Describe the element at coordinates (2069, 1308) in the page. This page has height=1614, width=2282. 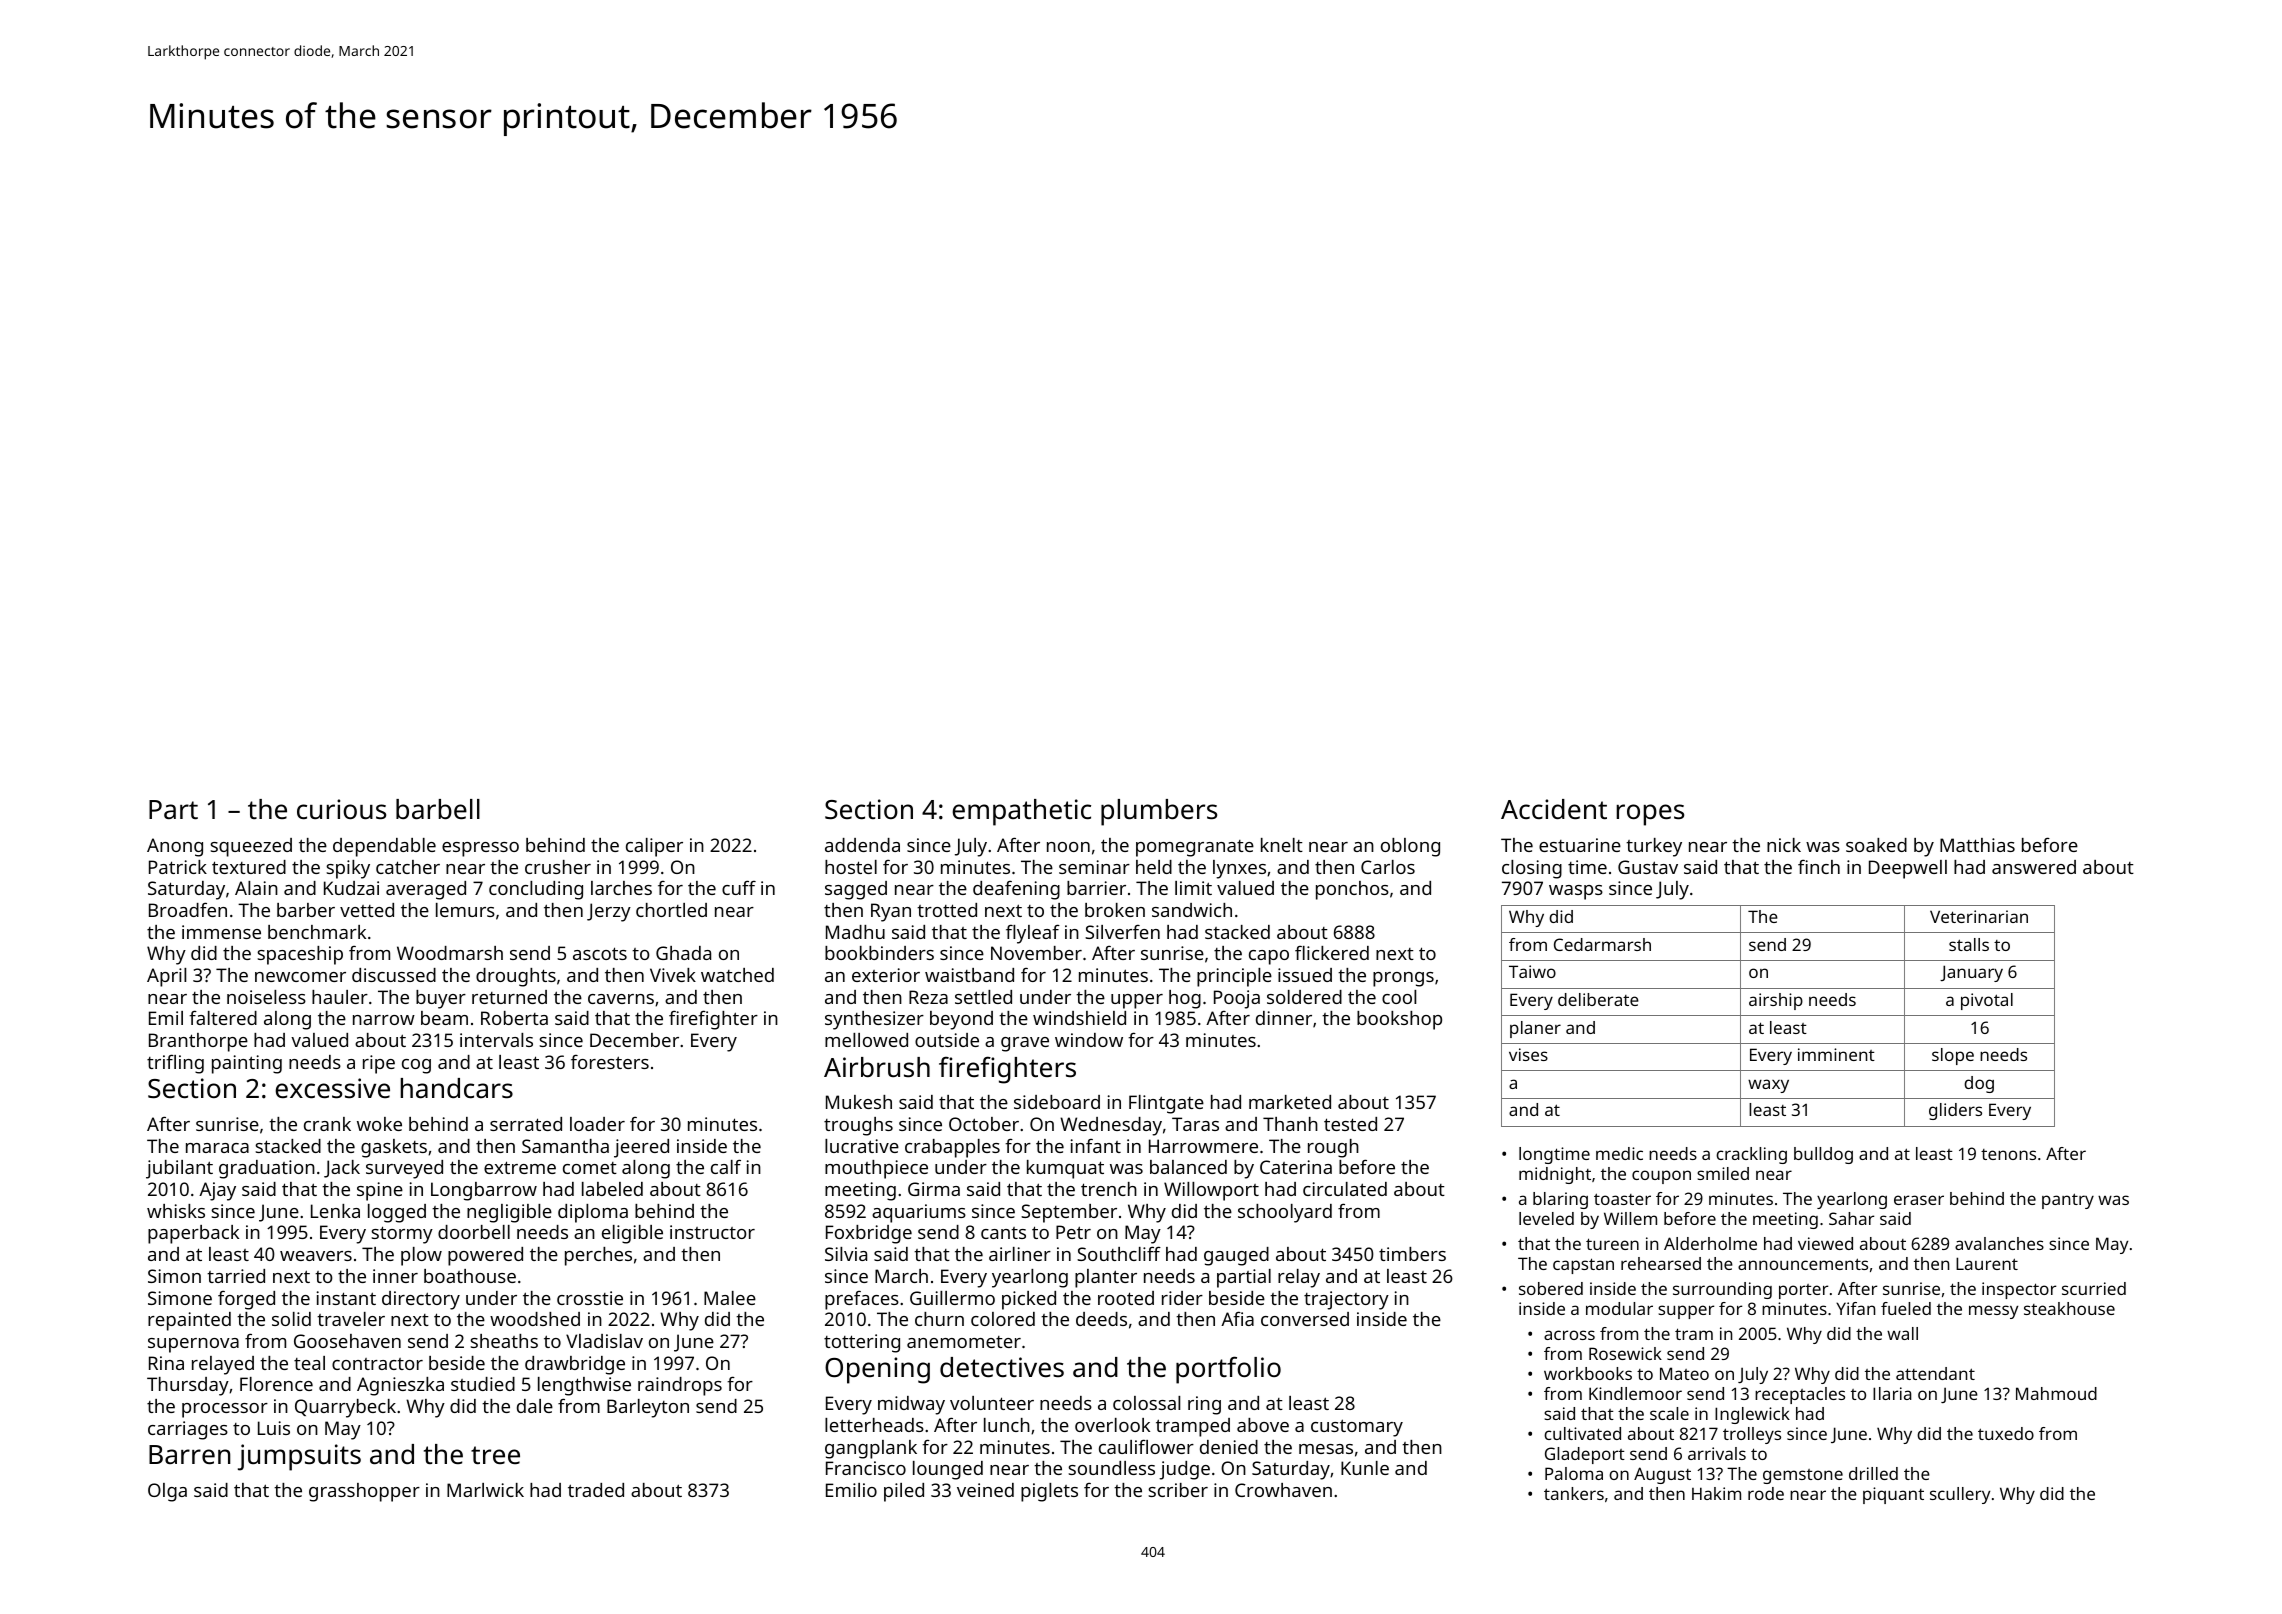
I see `steakhouse` at that location.
